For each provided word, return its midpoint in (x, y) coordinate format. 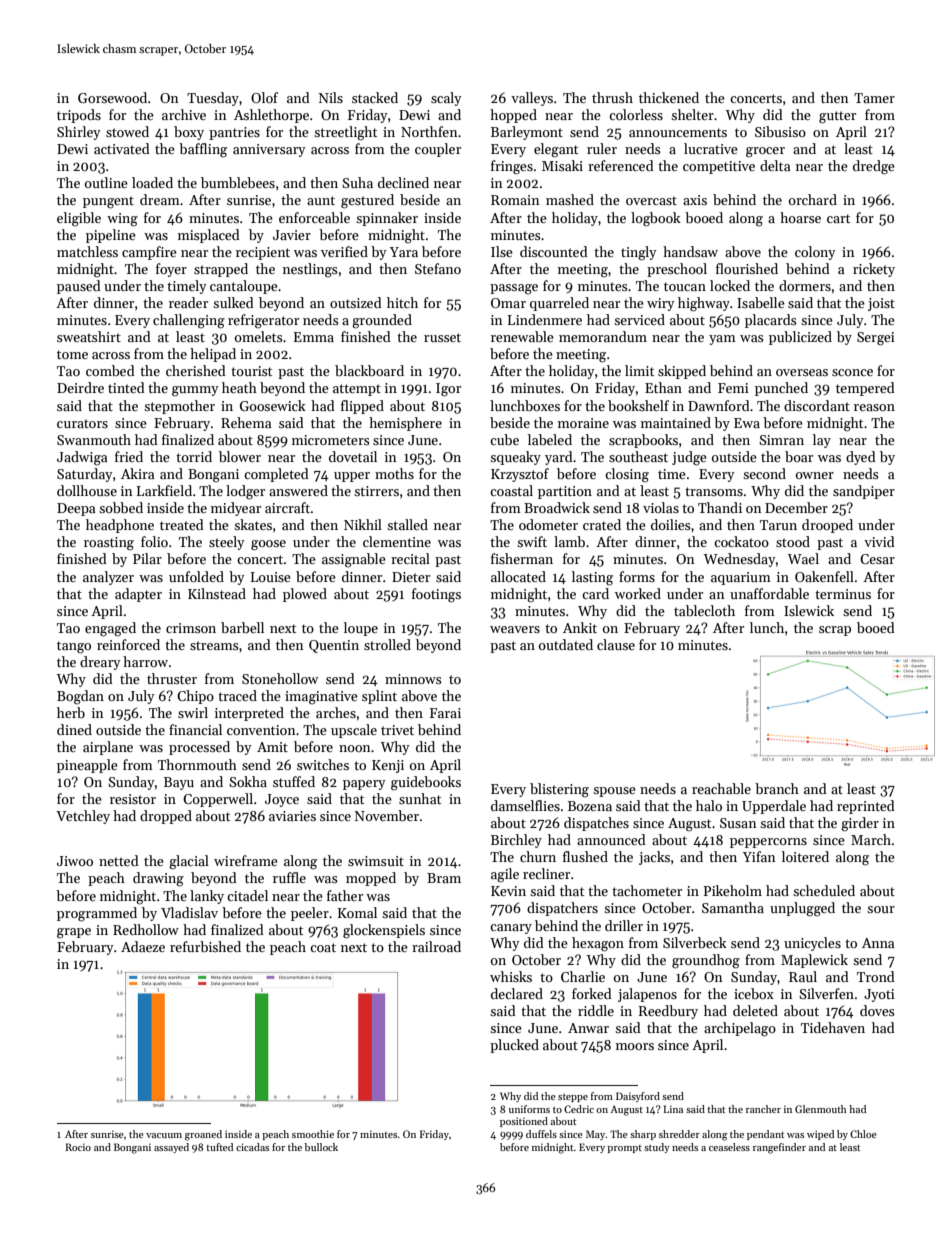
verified (344, 251)
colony (815, 253)
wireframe (246, 860)
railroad (436, 946)
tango (74, 647)
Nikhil (363, 524)
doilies (671, 524)
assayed (171, 1148)
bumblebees (238, 182)
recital (410, 558)
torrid (194, 456)
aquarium (741, 578)
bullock (321, 1147)
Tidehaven (833, 1027)
